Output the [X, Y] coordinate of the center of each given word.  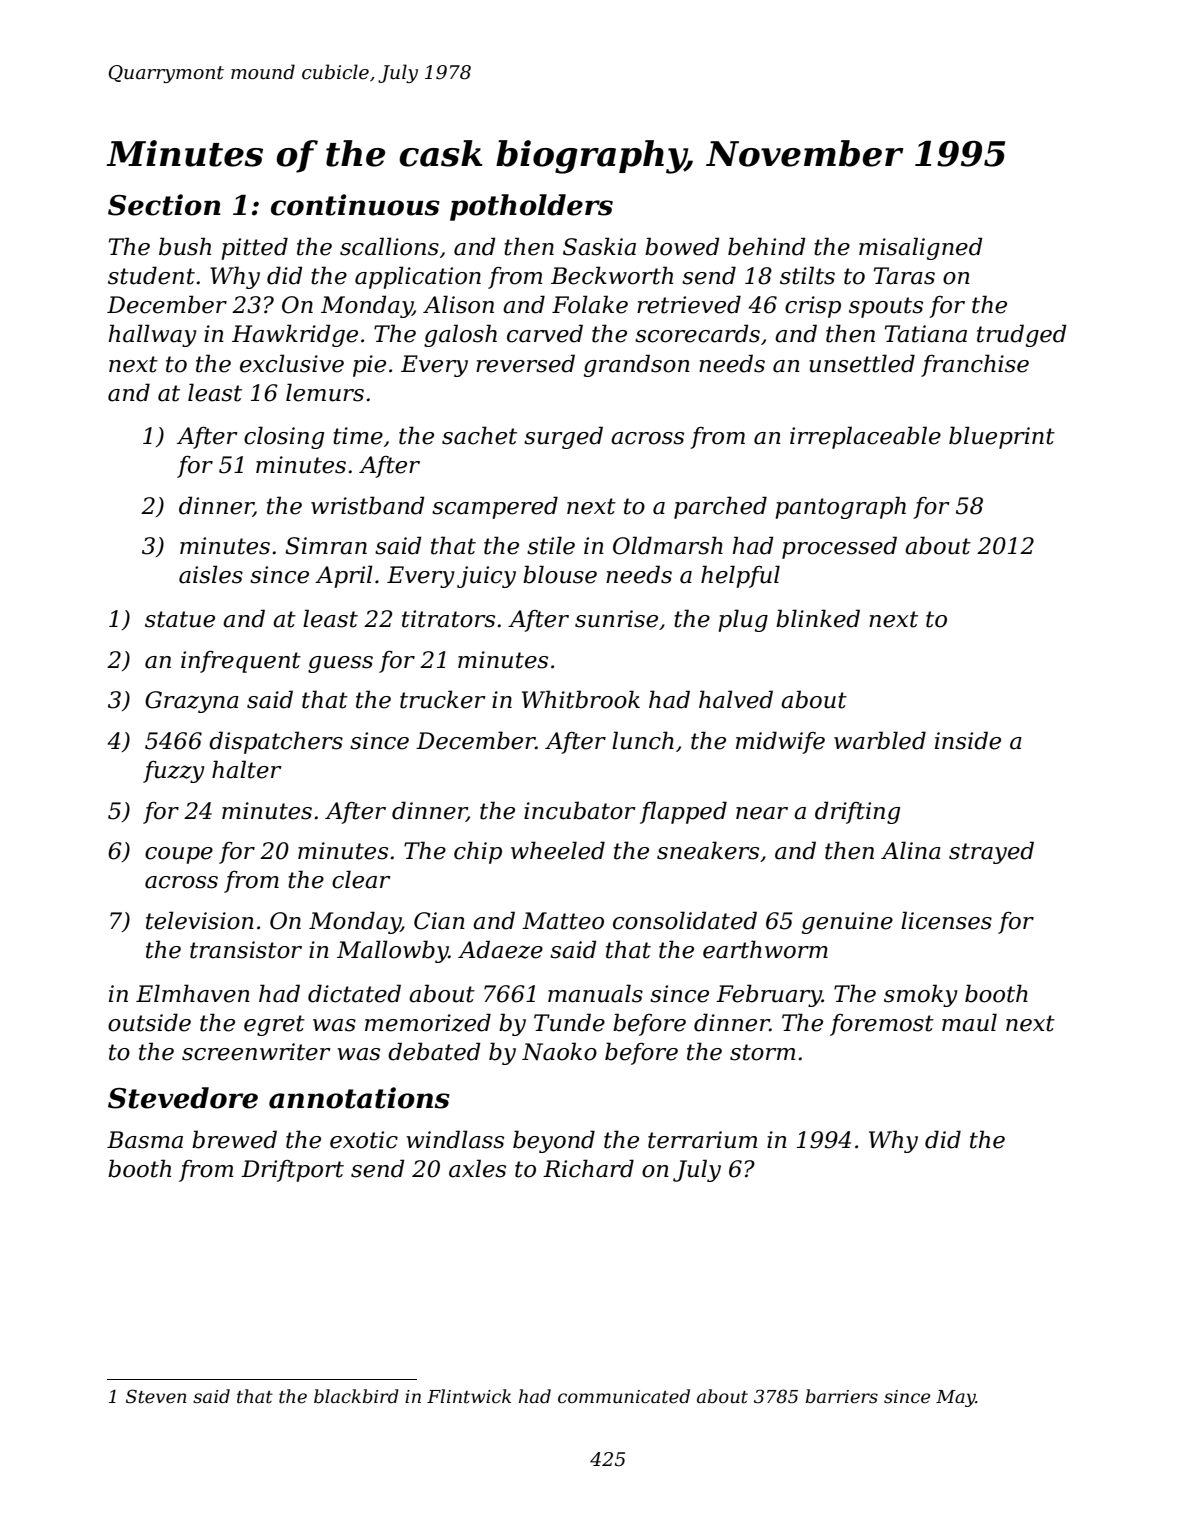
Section [164, 205]
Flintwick [469, 1396]
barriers [842, 1396]
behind [766, 246]
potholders [531, 207]
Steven [156, 1396]
